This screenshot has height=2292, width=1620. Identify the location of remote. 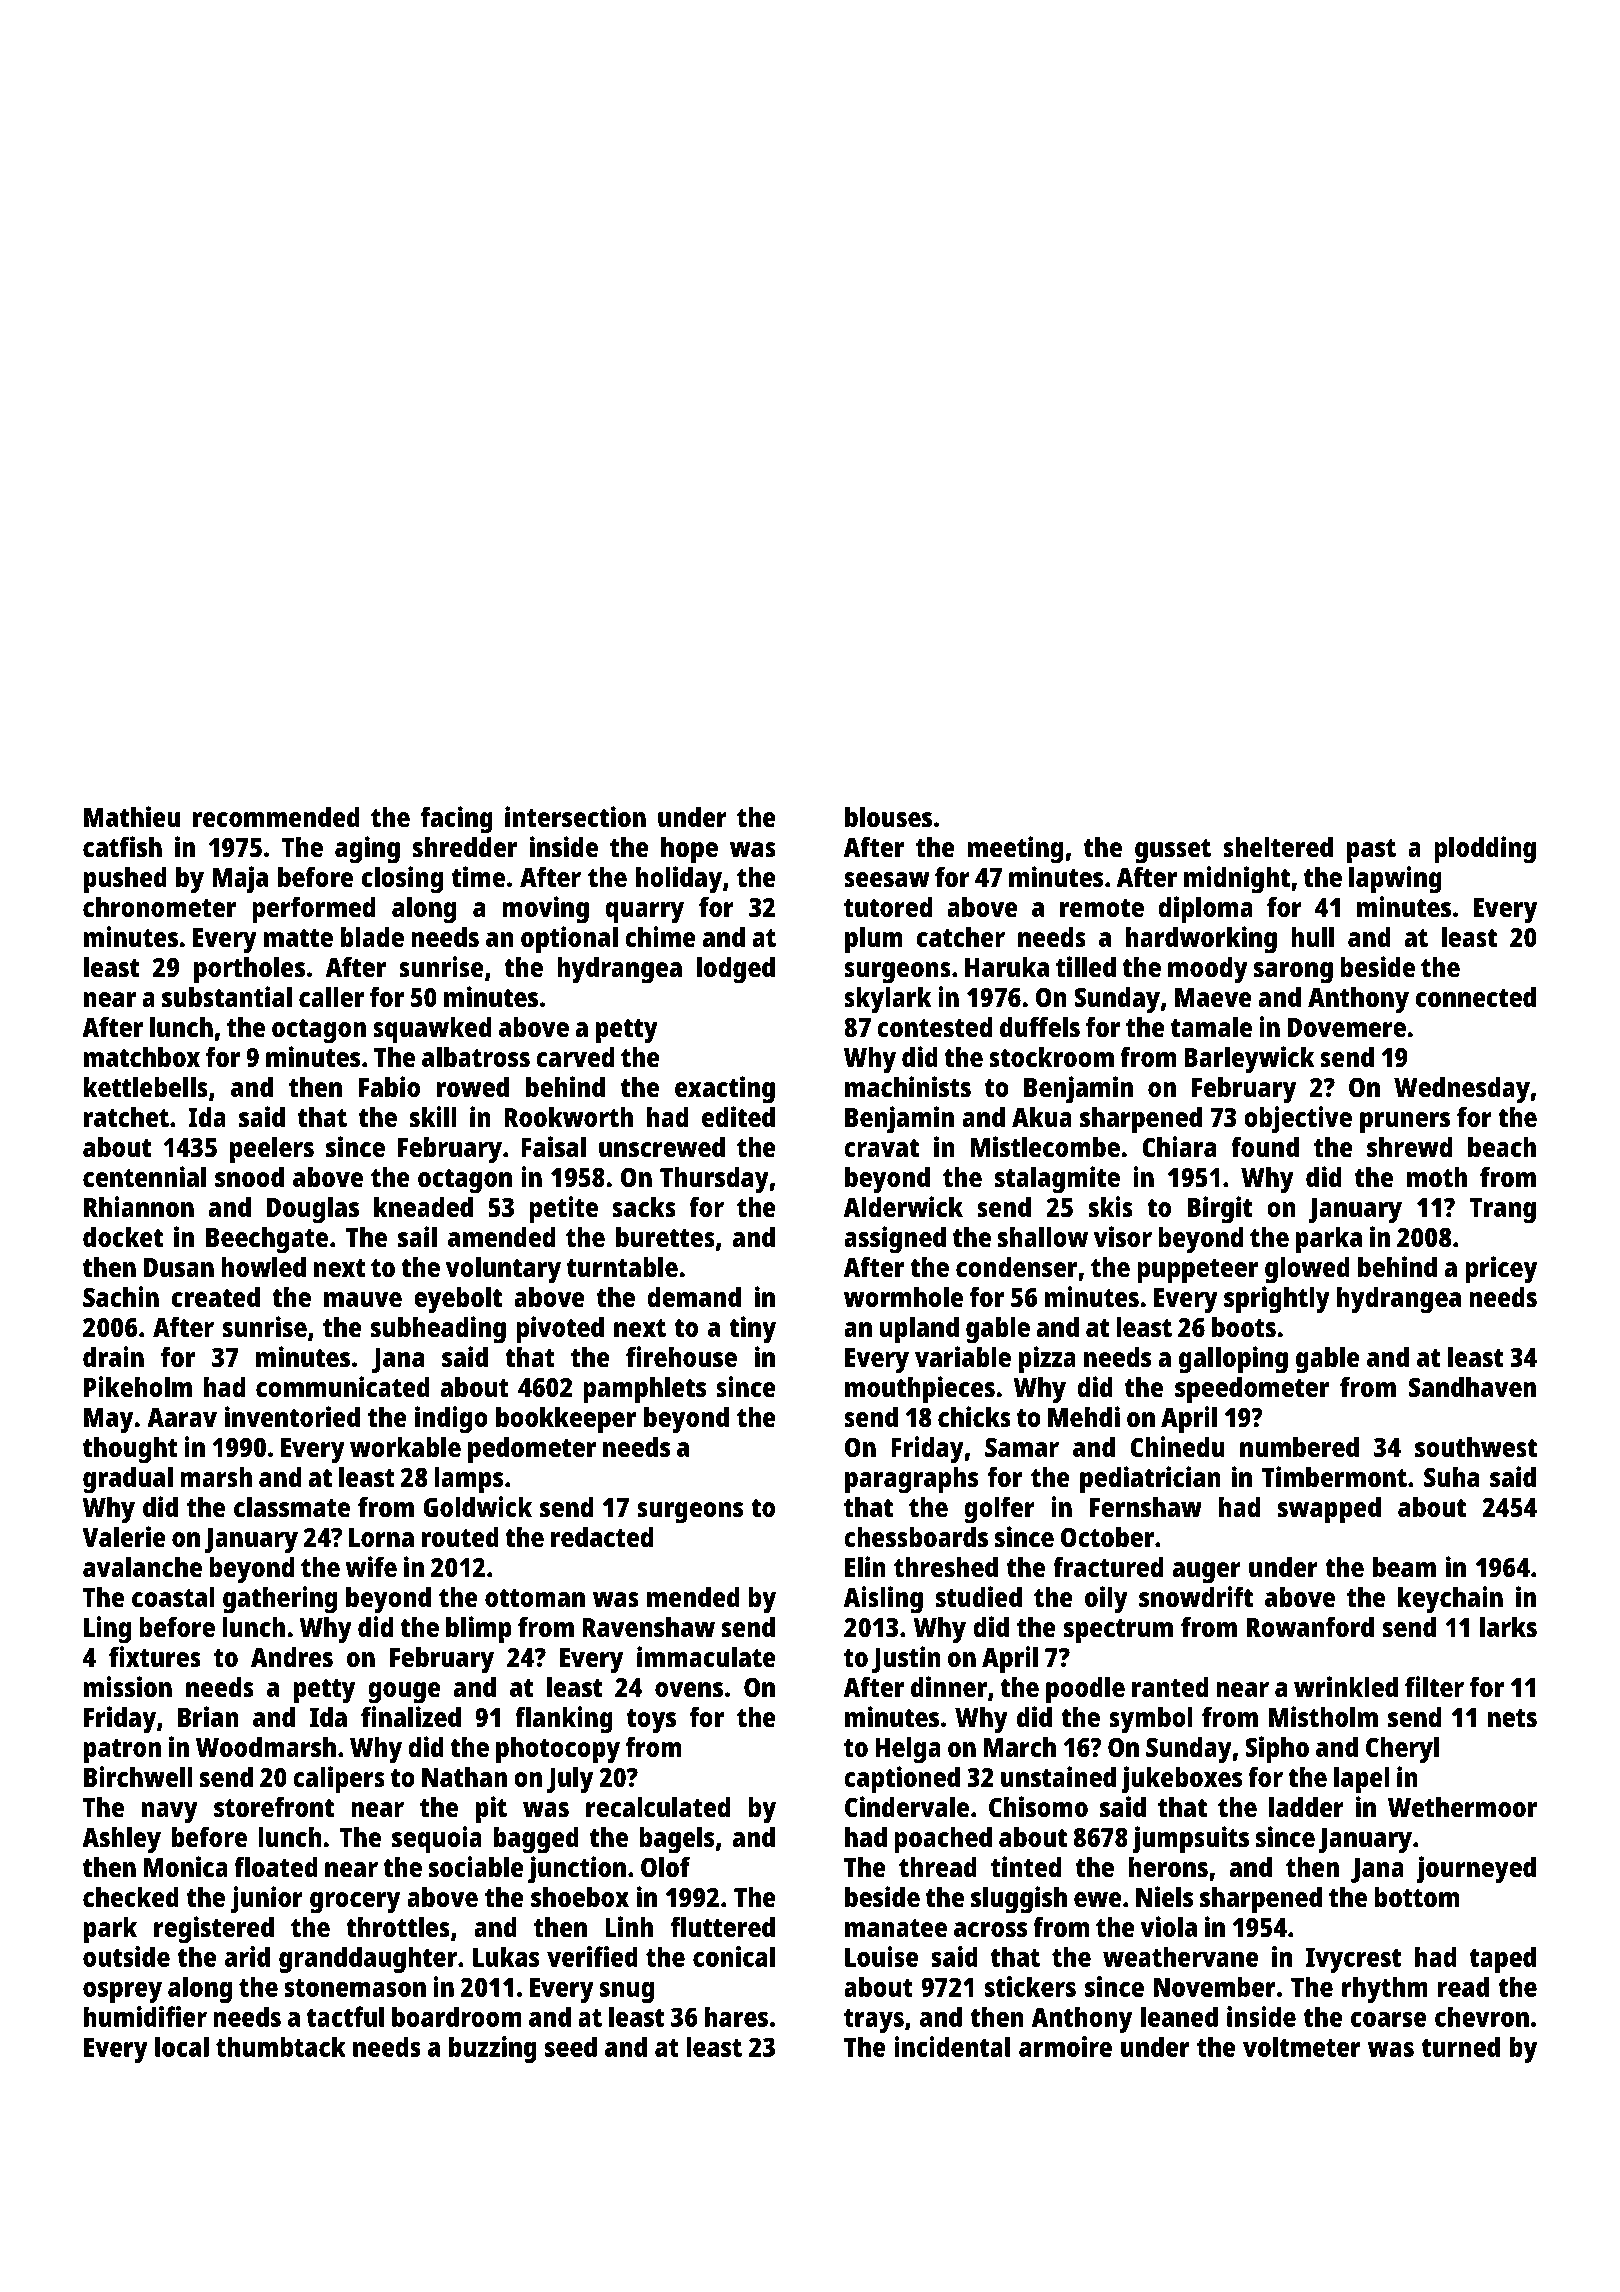
(1102, 908).
